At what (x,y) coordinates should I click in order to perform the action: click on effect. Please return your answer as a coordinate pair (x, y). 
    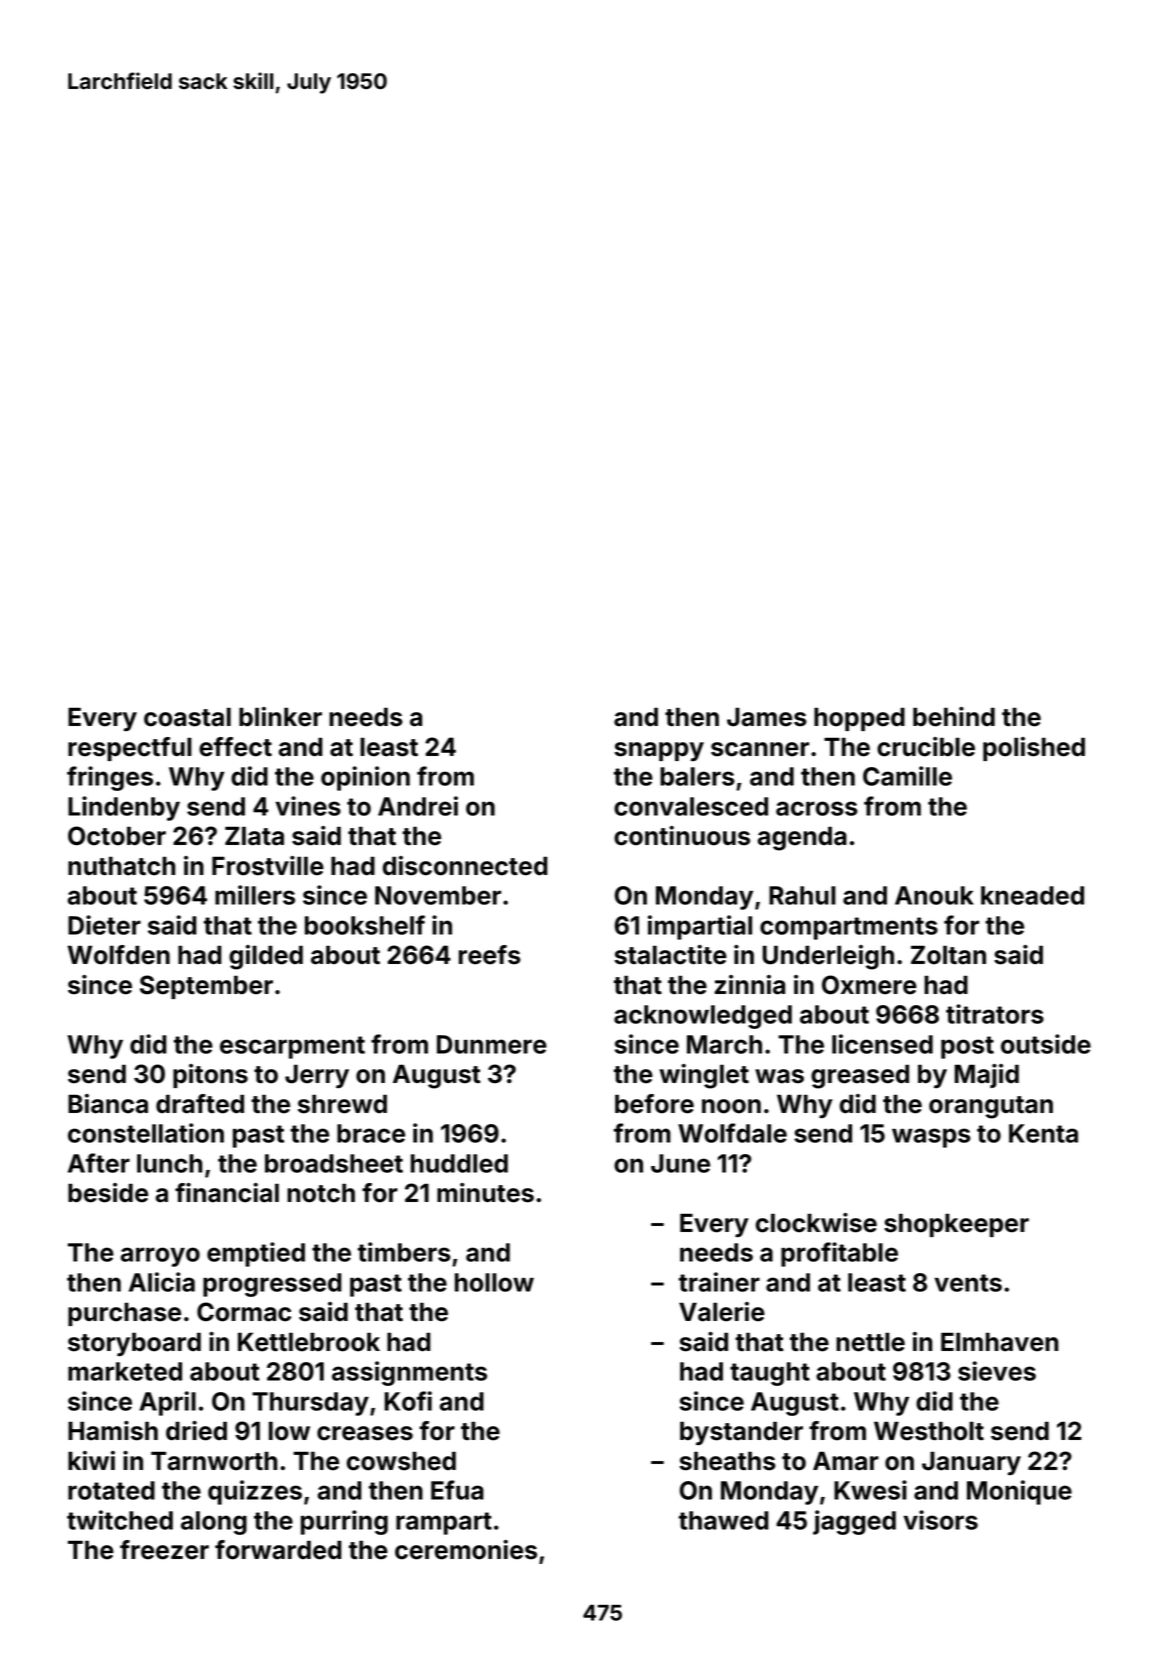
    Looking at the image, I should click on (235, 747).
